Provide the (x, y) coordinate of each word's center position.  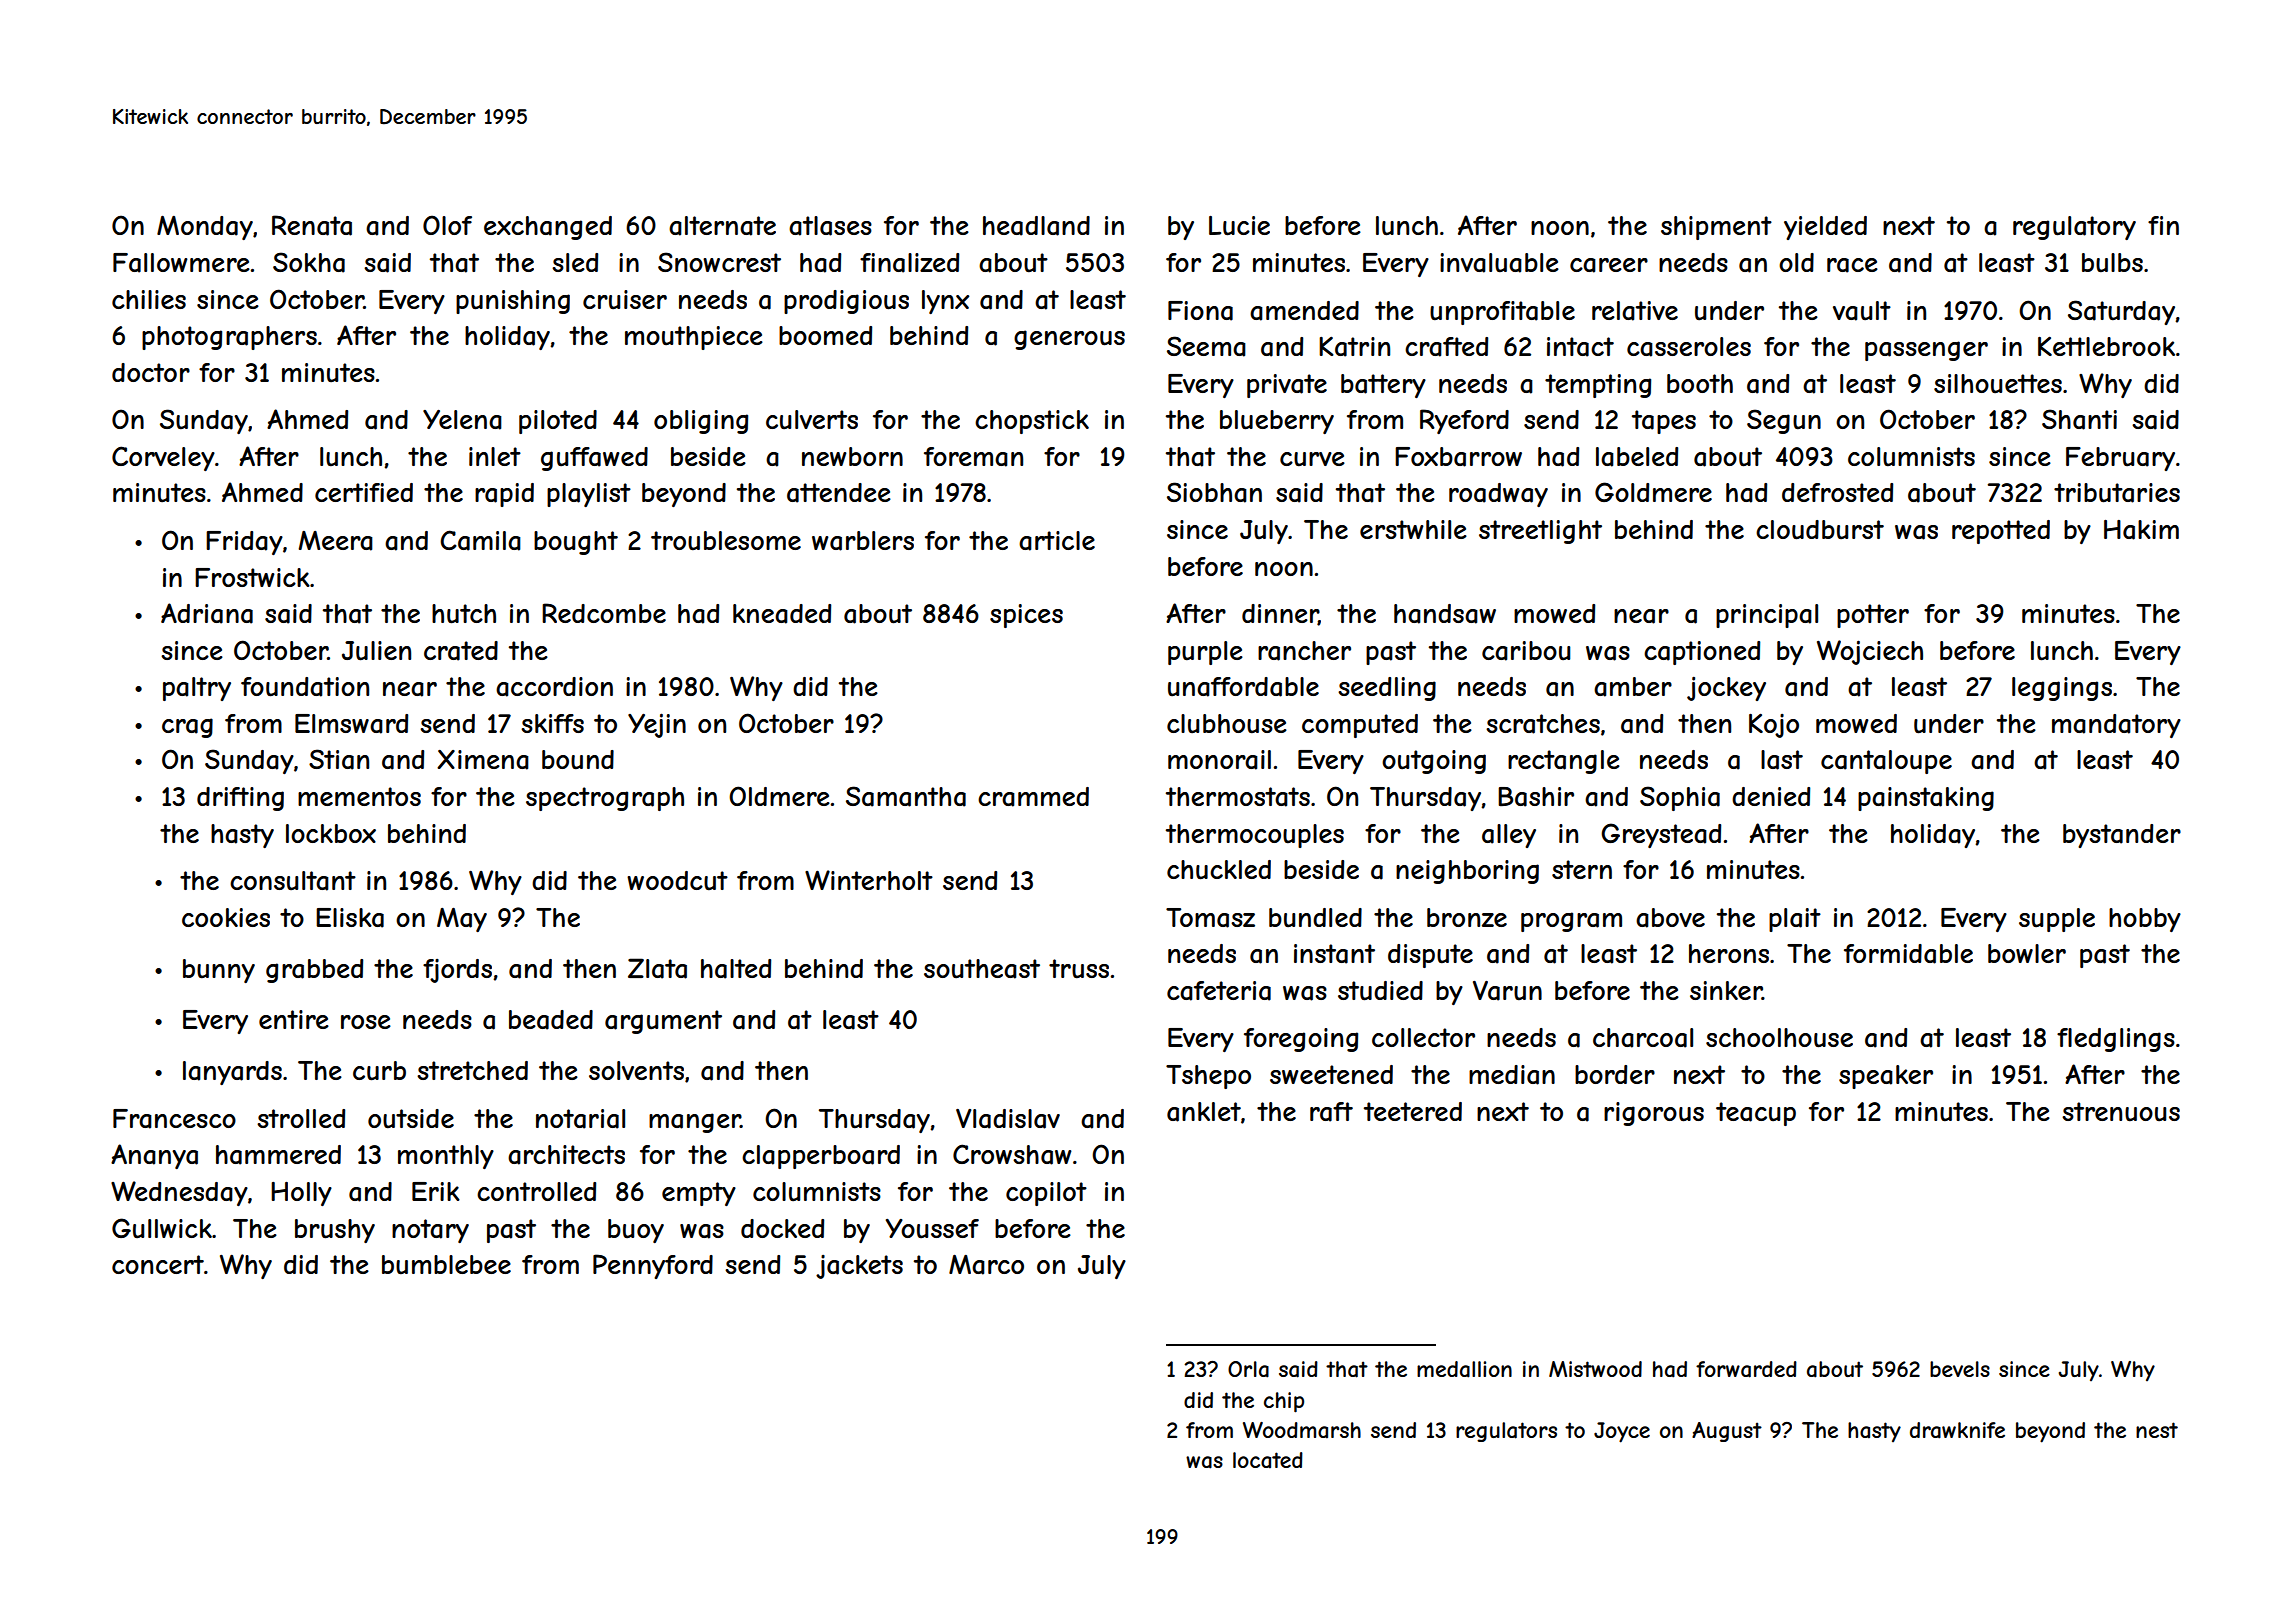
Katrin (1354, 347)
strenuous (2121, 1112)
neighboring (1467, 872)
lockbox (331, 833)
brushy (335, 1231)
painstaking (1926, 799)
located (1268, 1460)
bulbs (2112, 263)
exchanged (548, 228)
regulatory (2074, 228)
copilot (1046, 1194)
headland (1036, 226)
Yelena (462, 420)
